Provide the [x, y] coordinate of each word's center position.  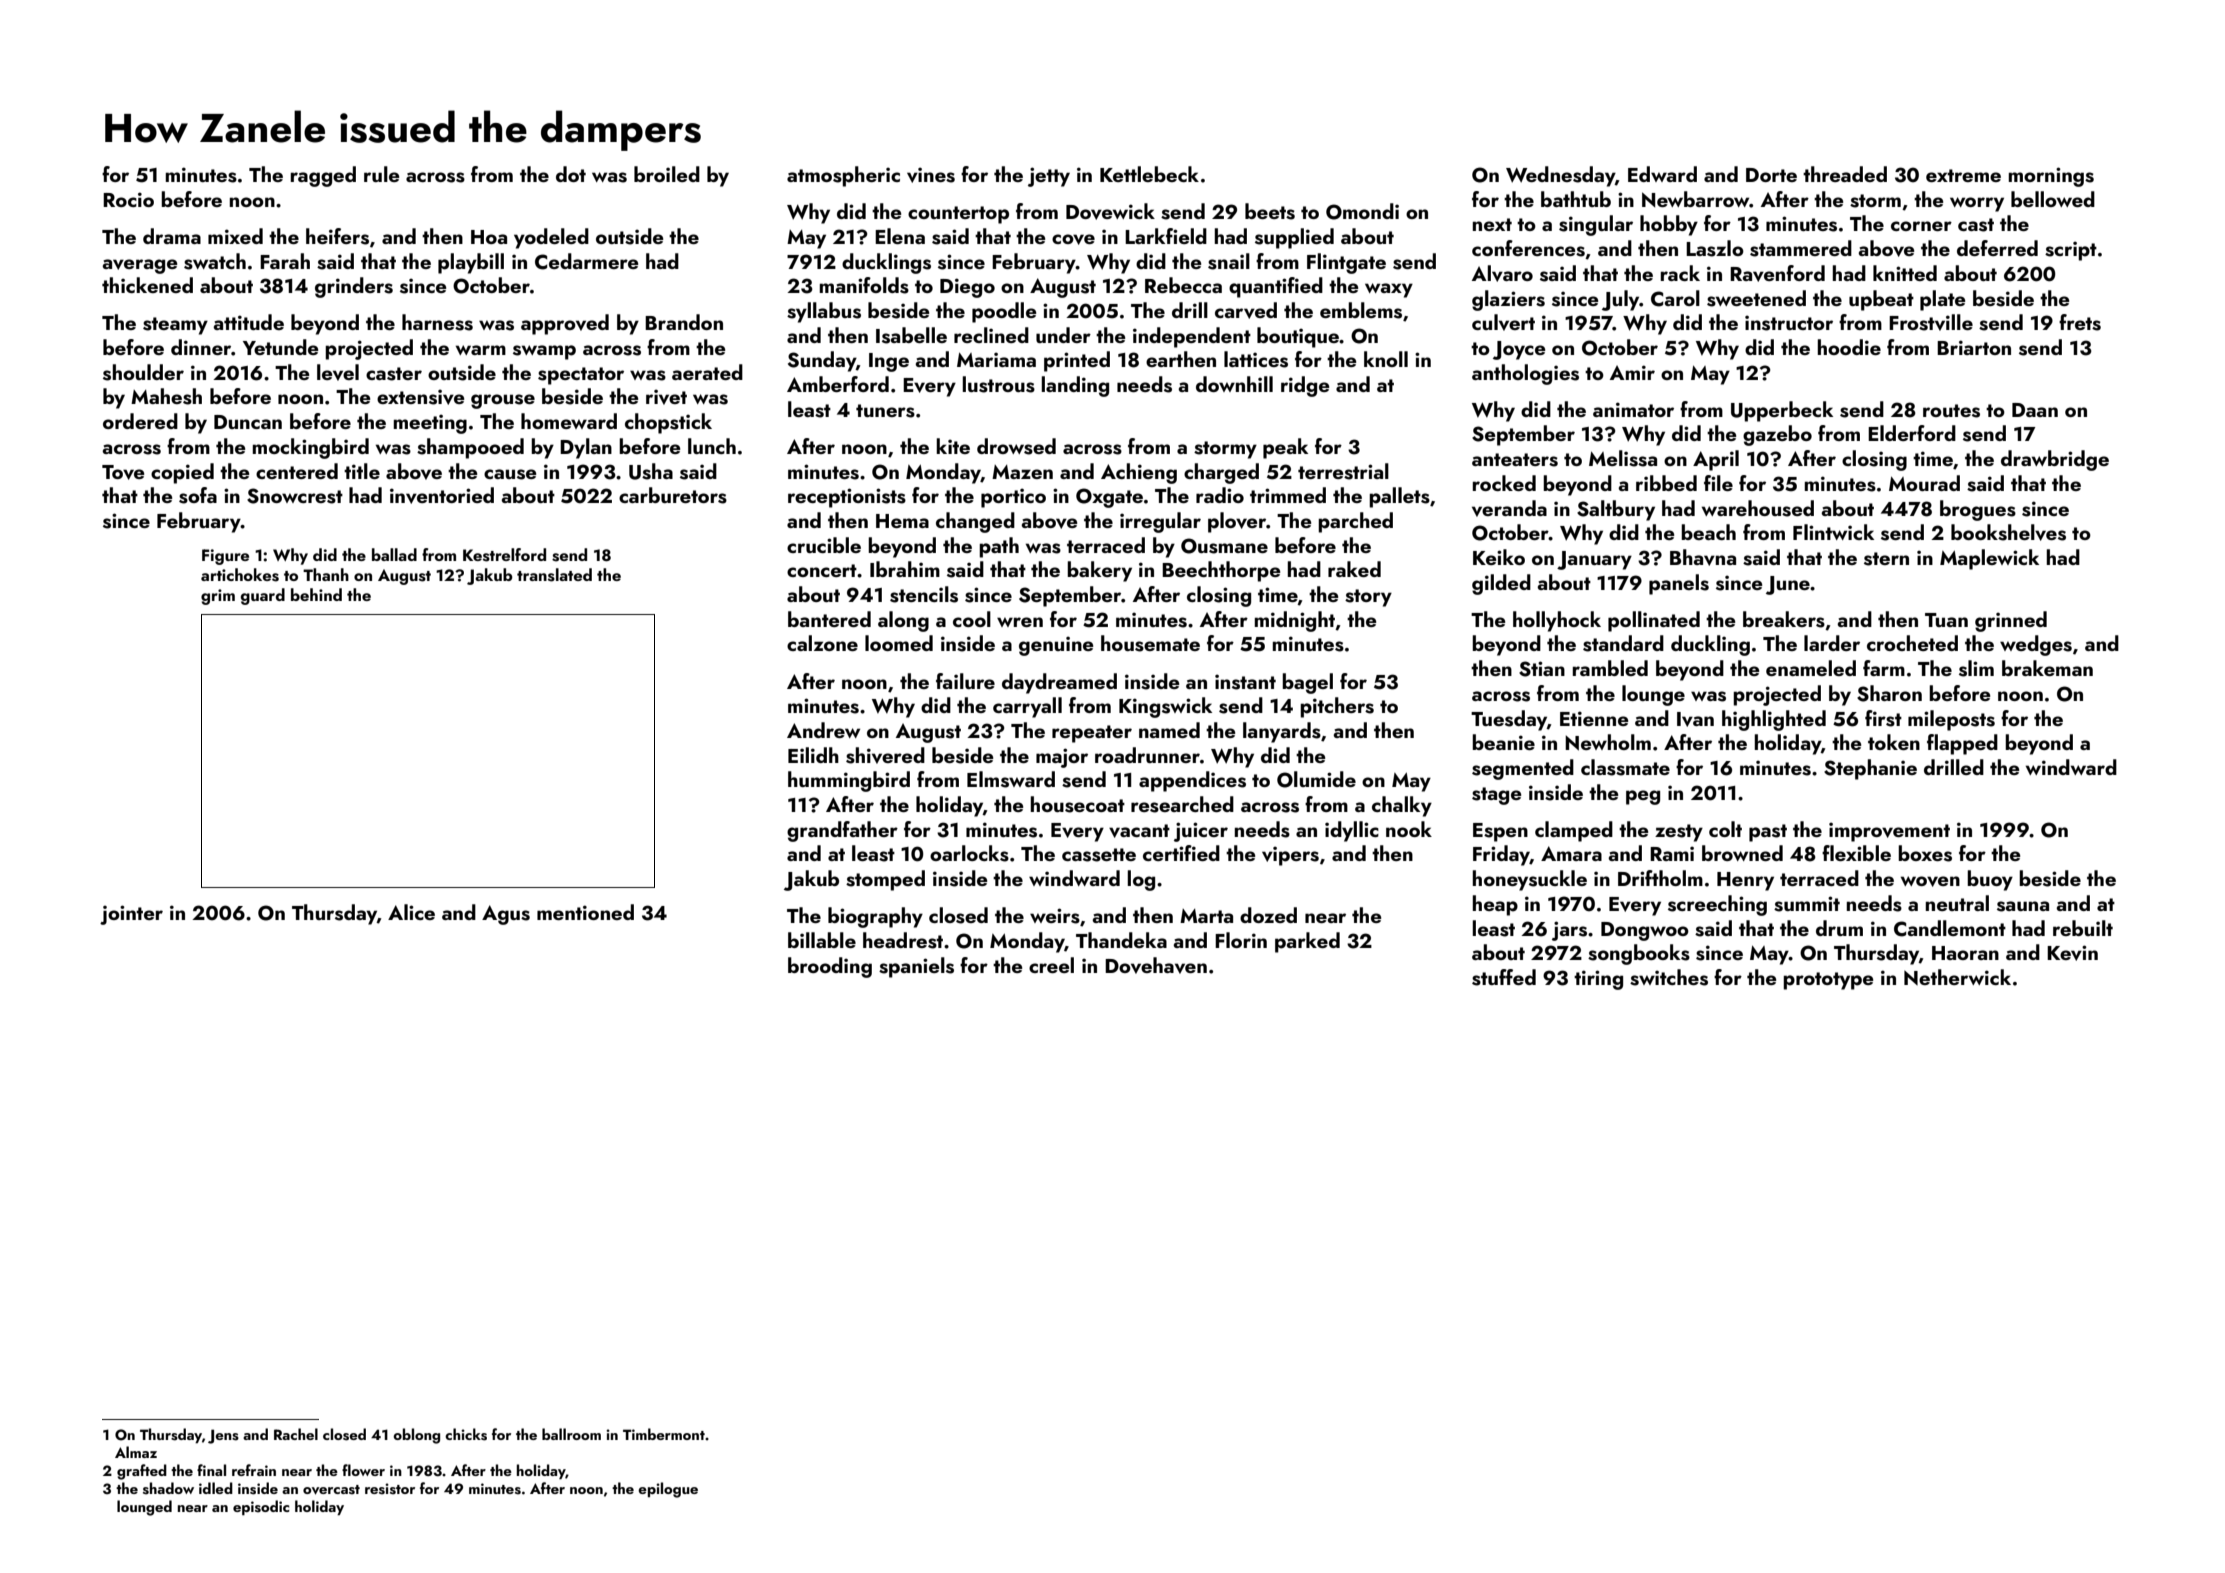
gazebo [1777, 435]
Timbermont [664, 1434]
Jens [223, 1436]
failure [965, 681]
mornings [2051, 177]
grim [218, 597]
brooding [830, 967]
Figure [225, 557]
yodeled [551, 238]
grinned [2011, 621]
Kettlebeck [1149, 174]
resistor [390, 1489]
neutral [1957, 903]
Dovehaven [1156, 965]
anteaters [1515, 460]
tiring [1598, 980]
